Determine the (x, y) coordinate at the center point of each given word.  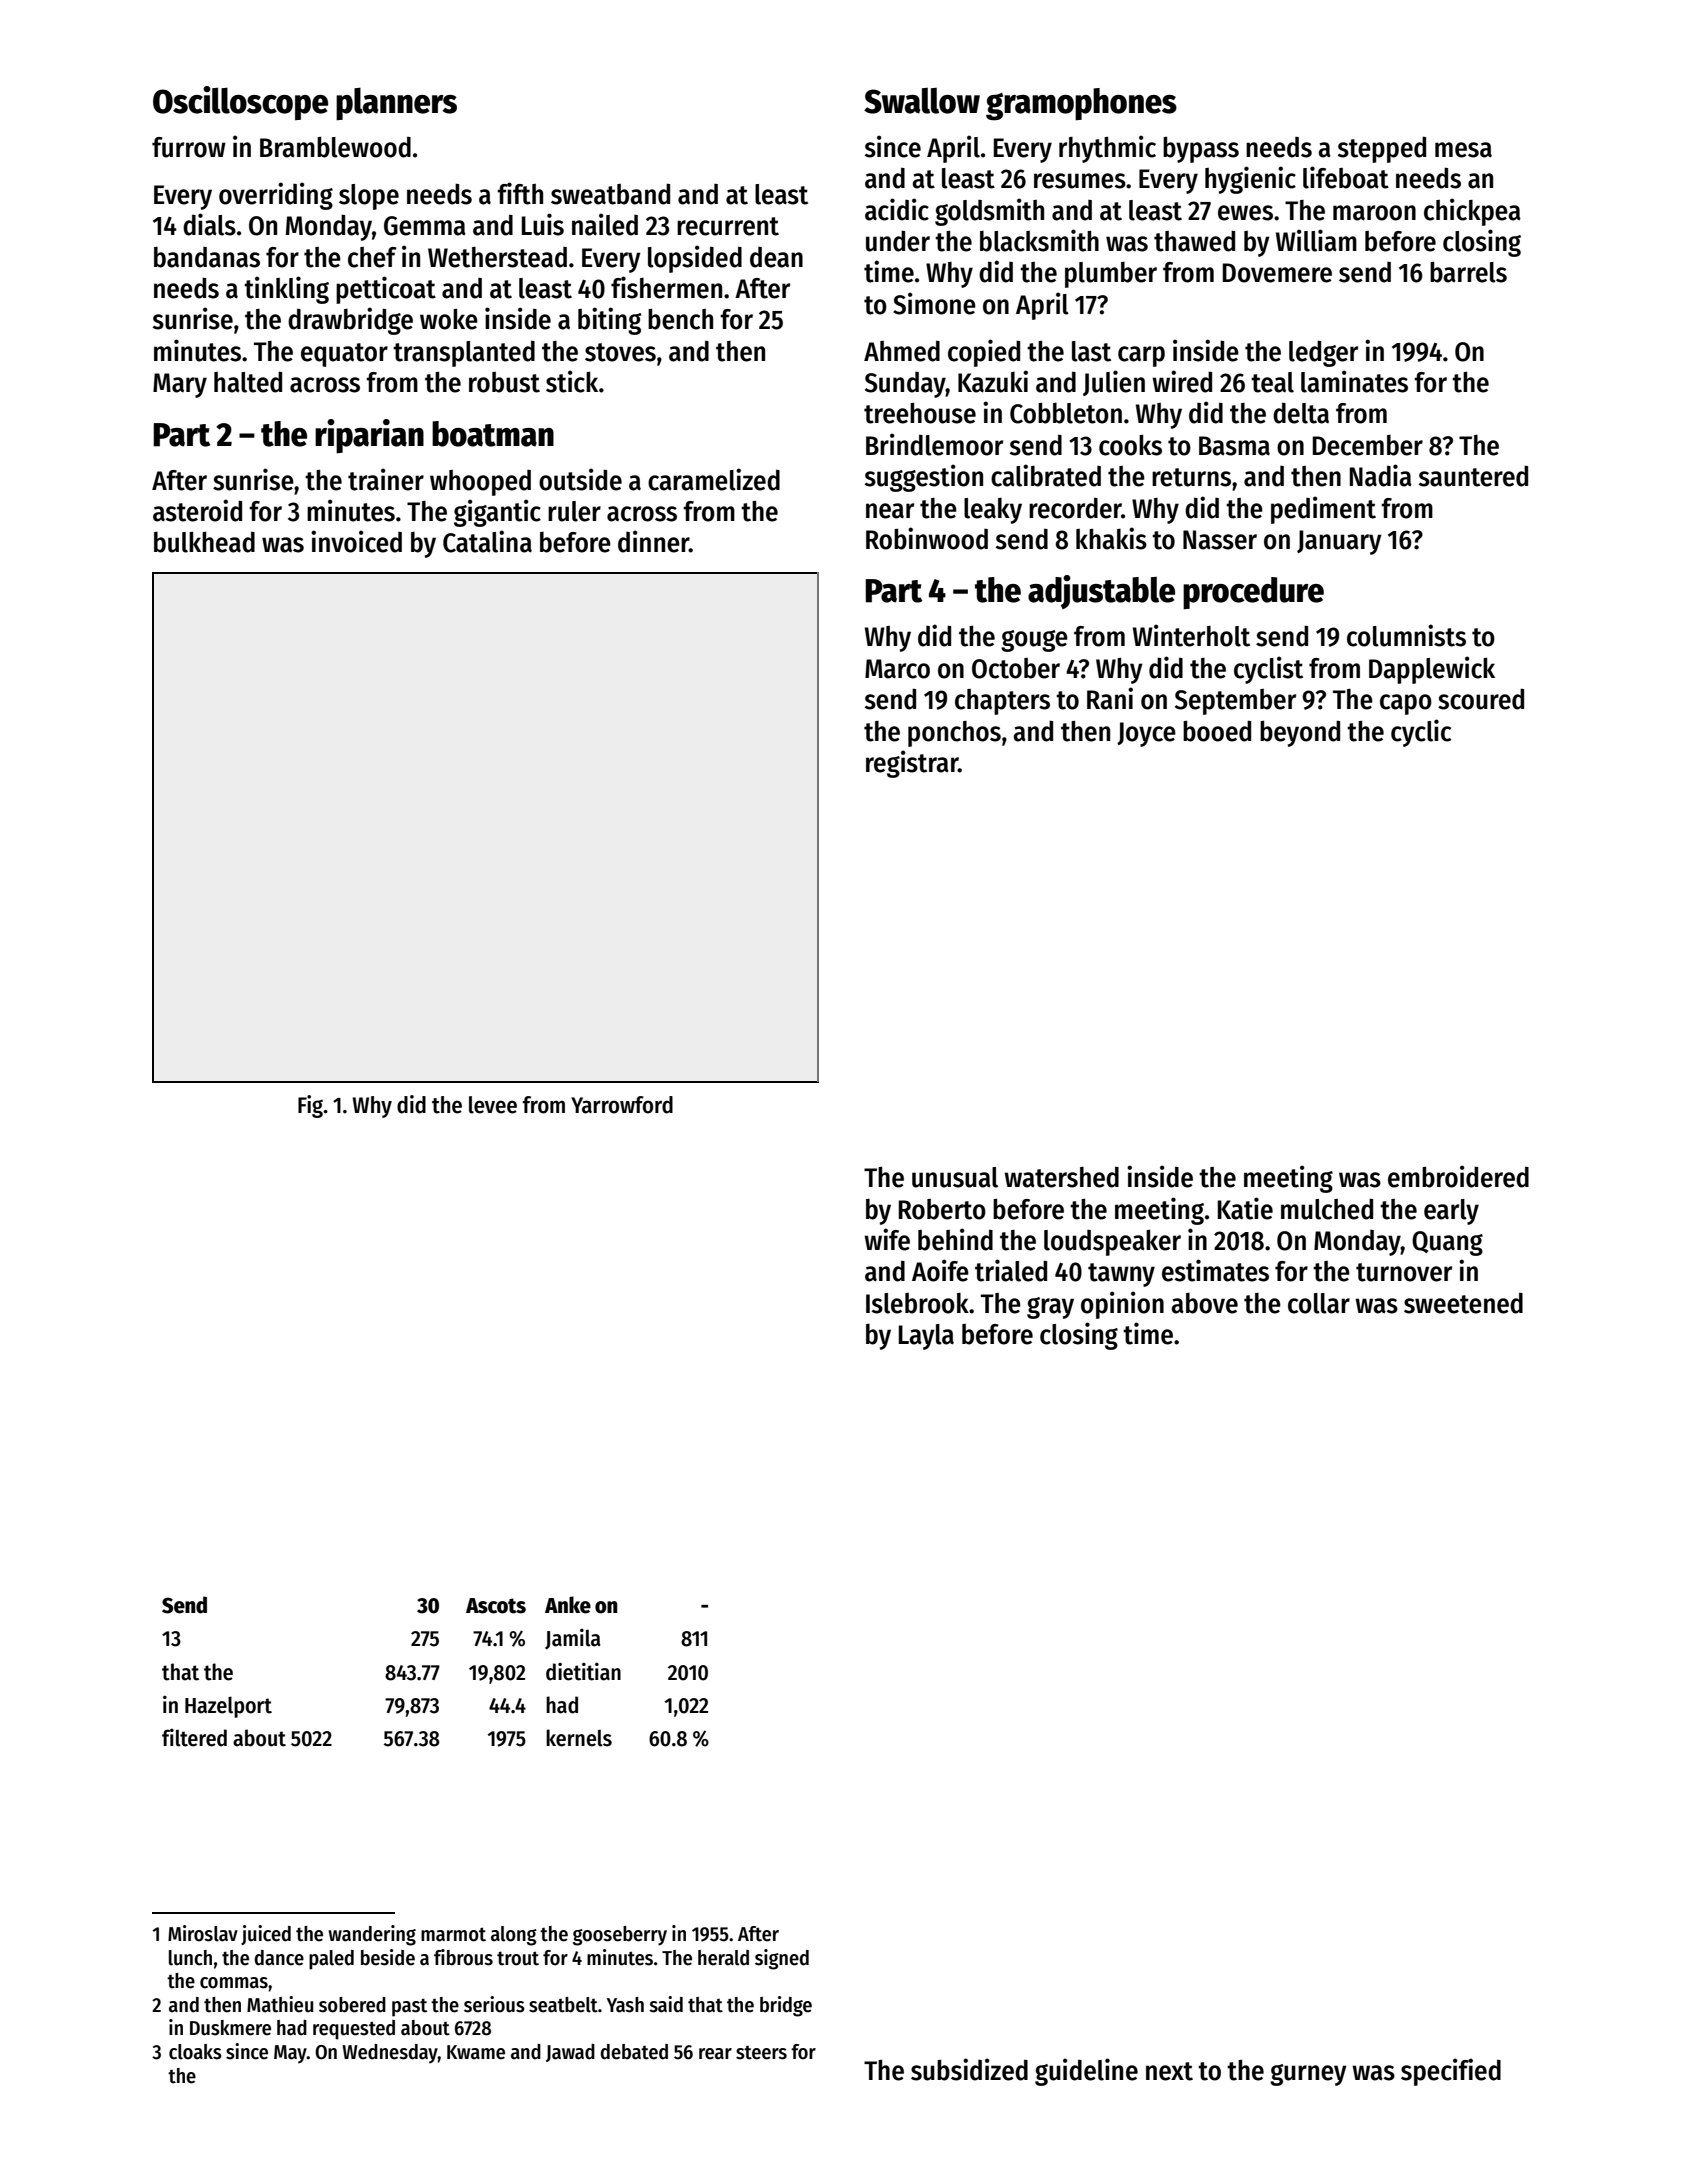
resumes (1080, 181)
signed (782, 1959)
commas (234, 1983)
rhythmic (1107, 149)
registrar (912, 764)
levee (493, 1105)
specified (1451, 2072)
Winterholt (1191, 635)
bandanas (207, 257)
